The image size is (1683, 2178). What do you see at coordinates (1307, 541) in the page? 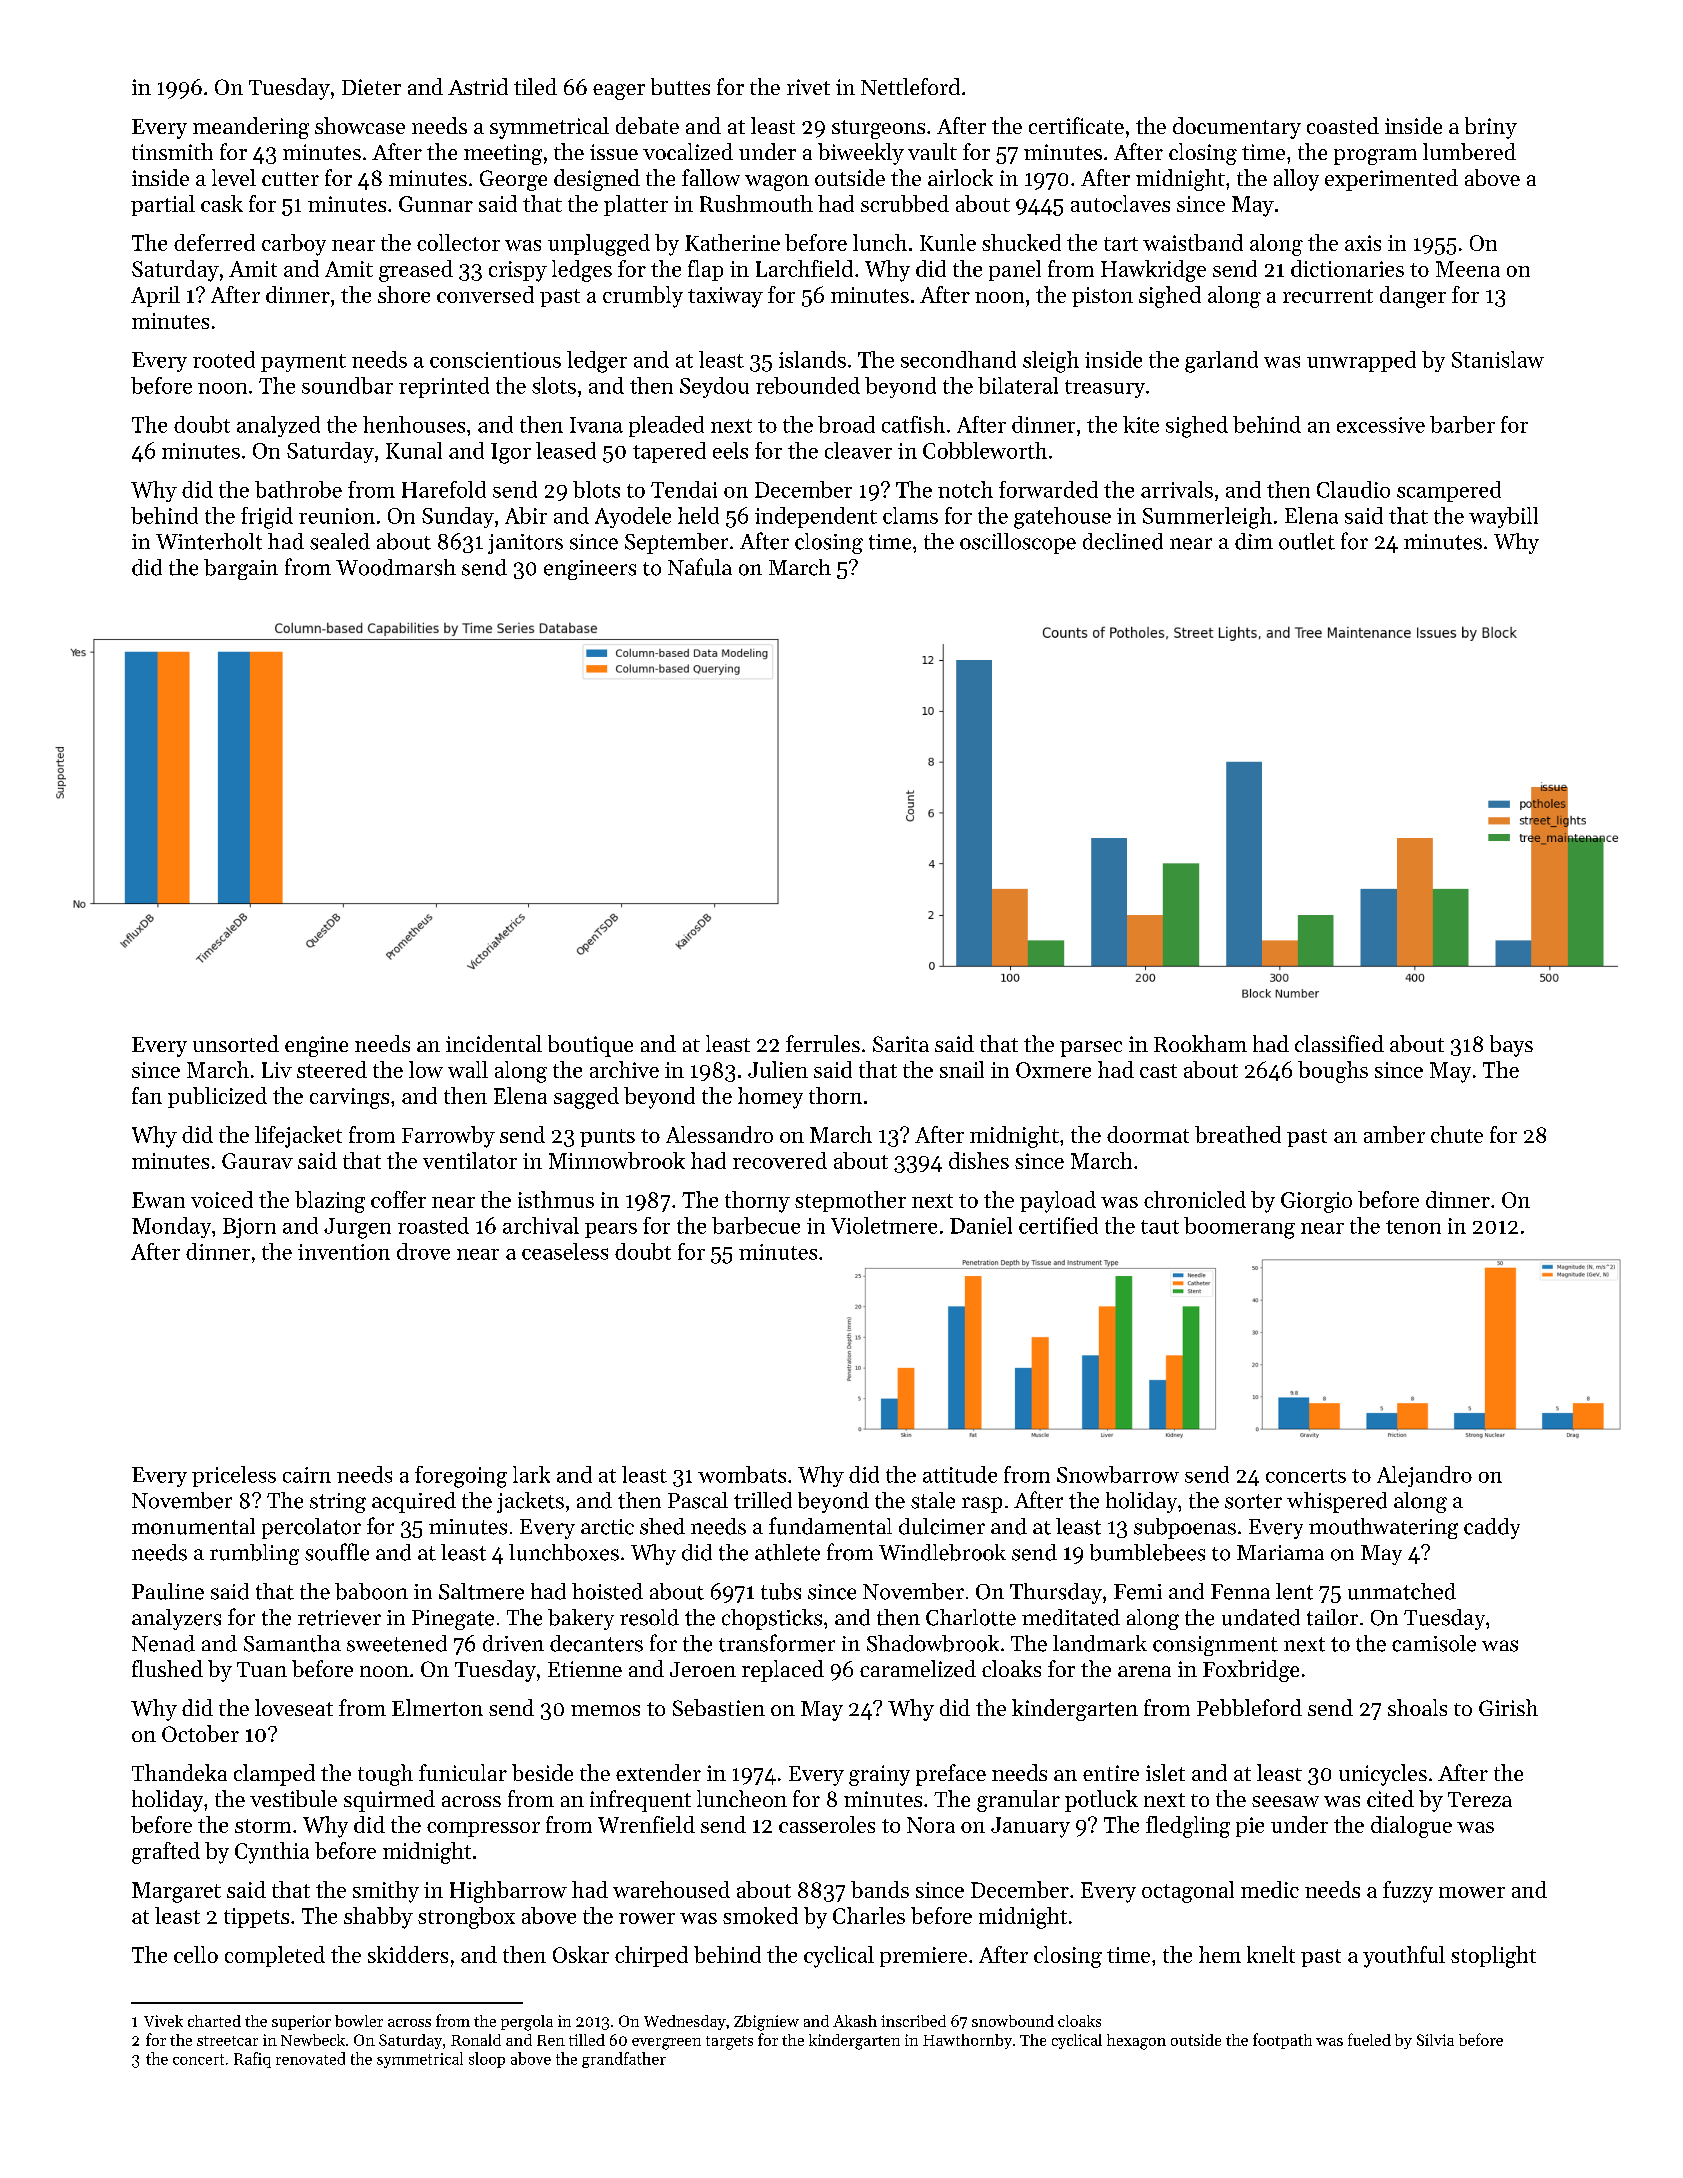
I see `outlet` at bounding box center [1307, 541].
